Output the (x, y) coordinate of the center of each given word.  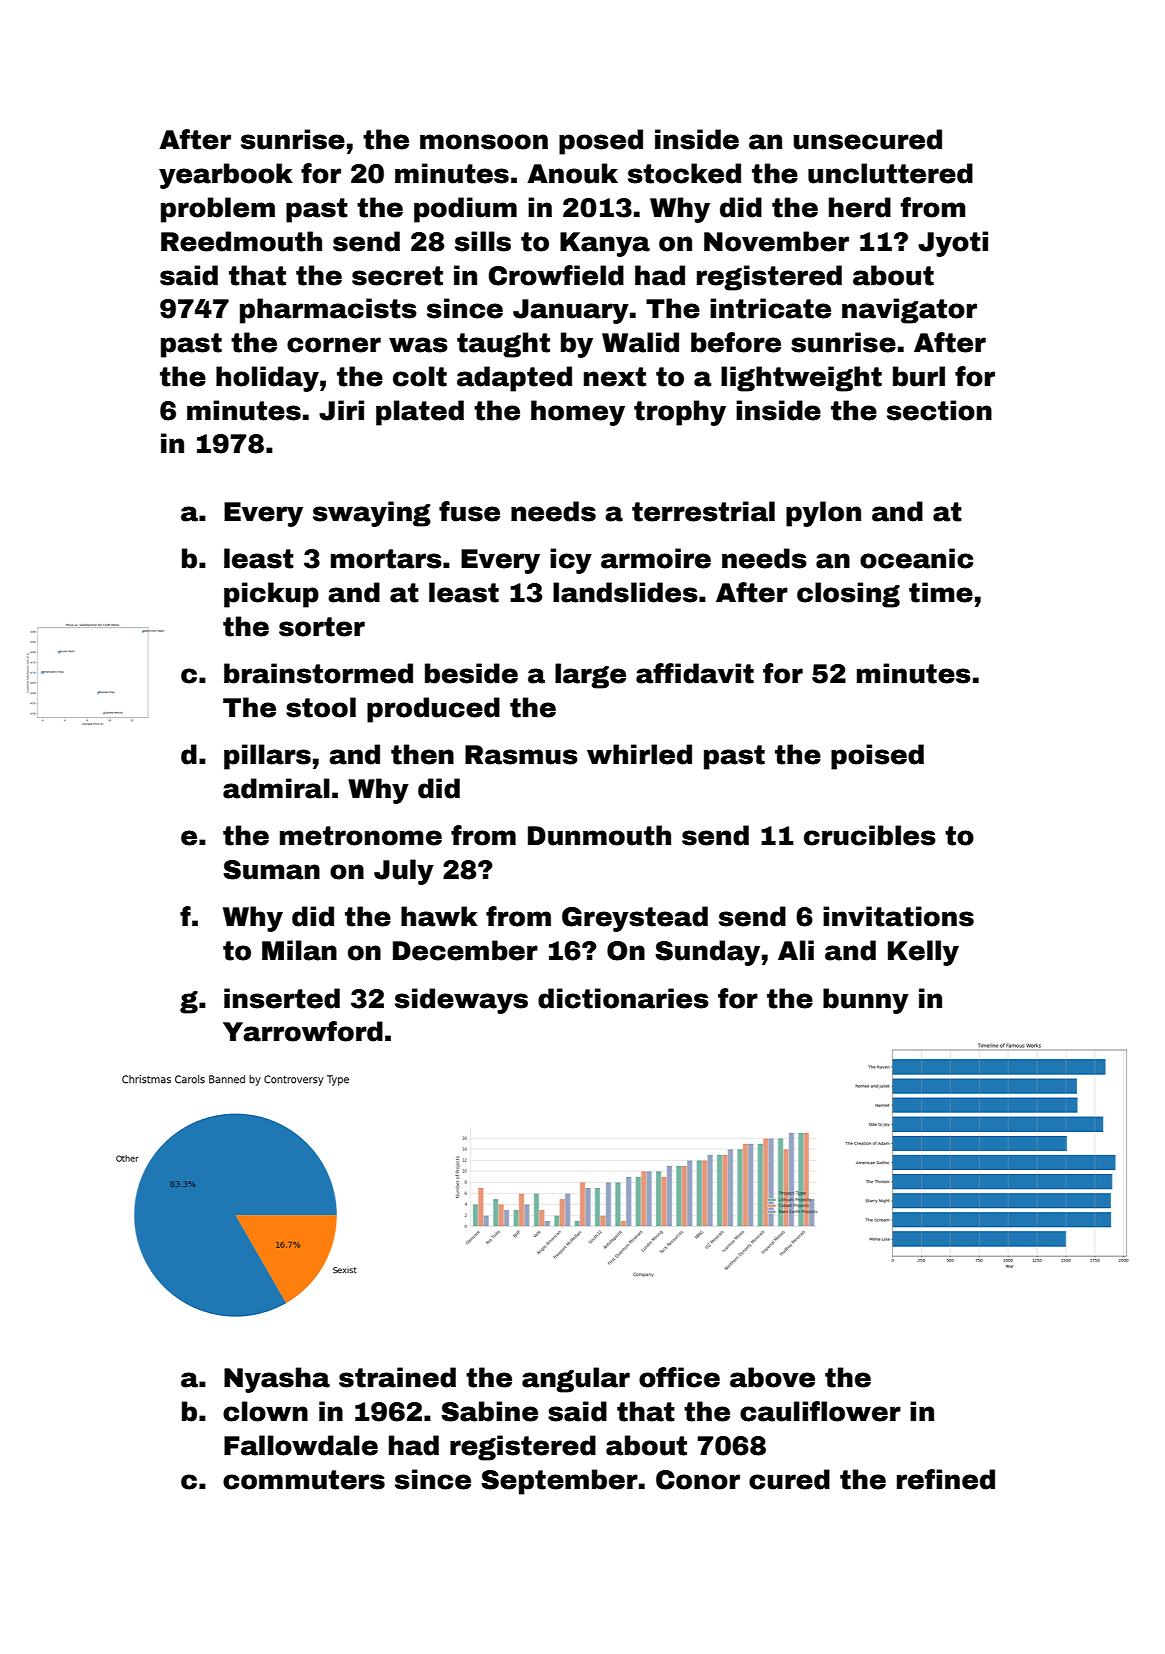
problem (218, 210)
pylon (823, 514)
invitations (898, 916)
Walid (640, 342)
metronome (361, 836)
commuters (304, 1480)
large (590, 676)
